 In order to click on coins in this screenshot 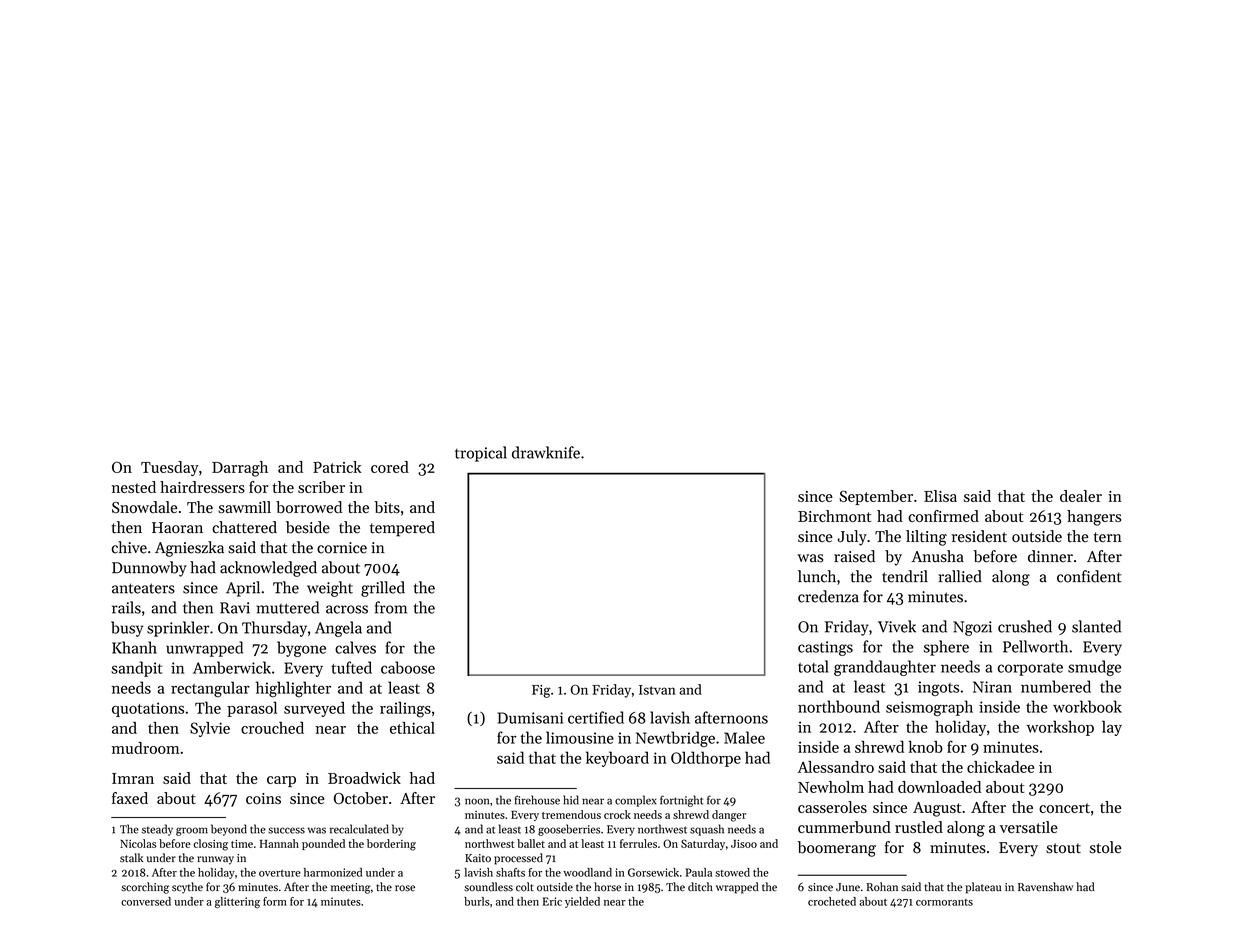, I will do `click(263, 798)`.
